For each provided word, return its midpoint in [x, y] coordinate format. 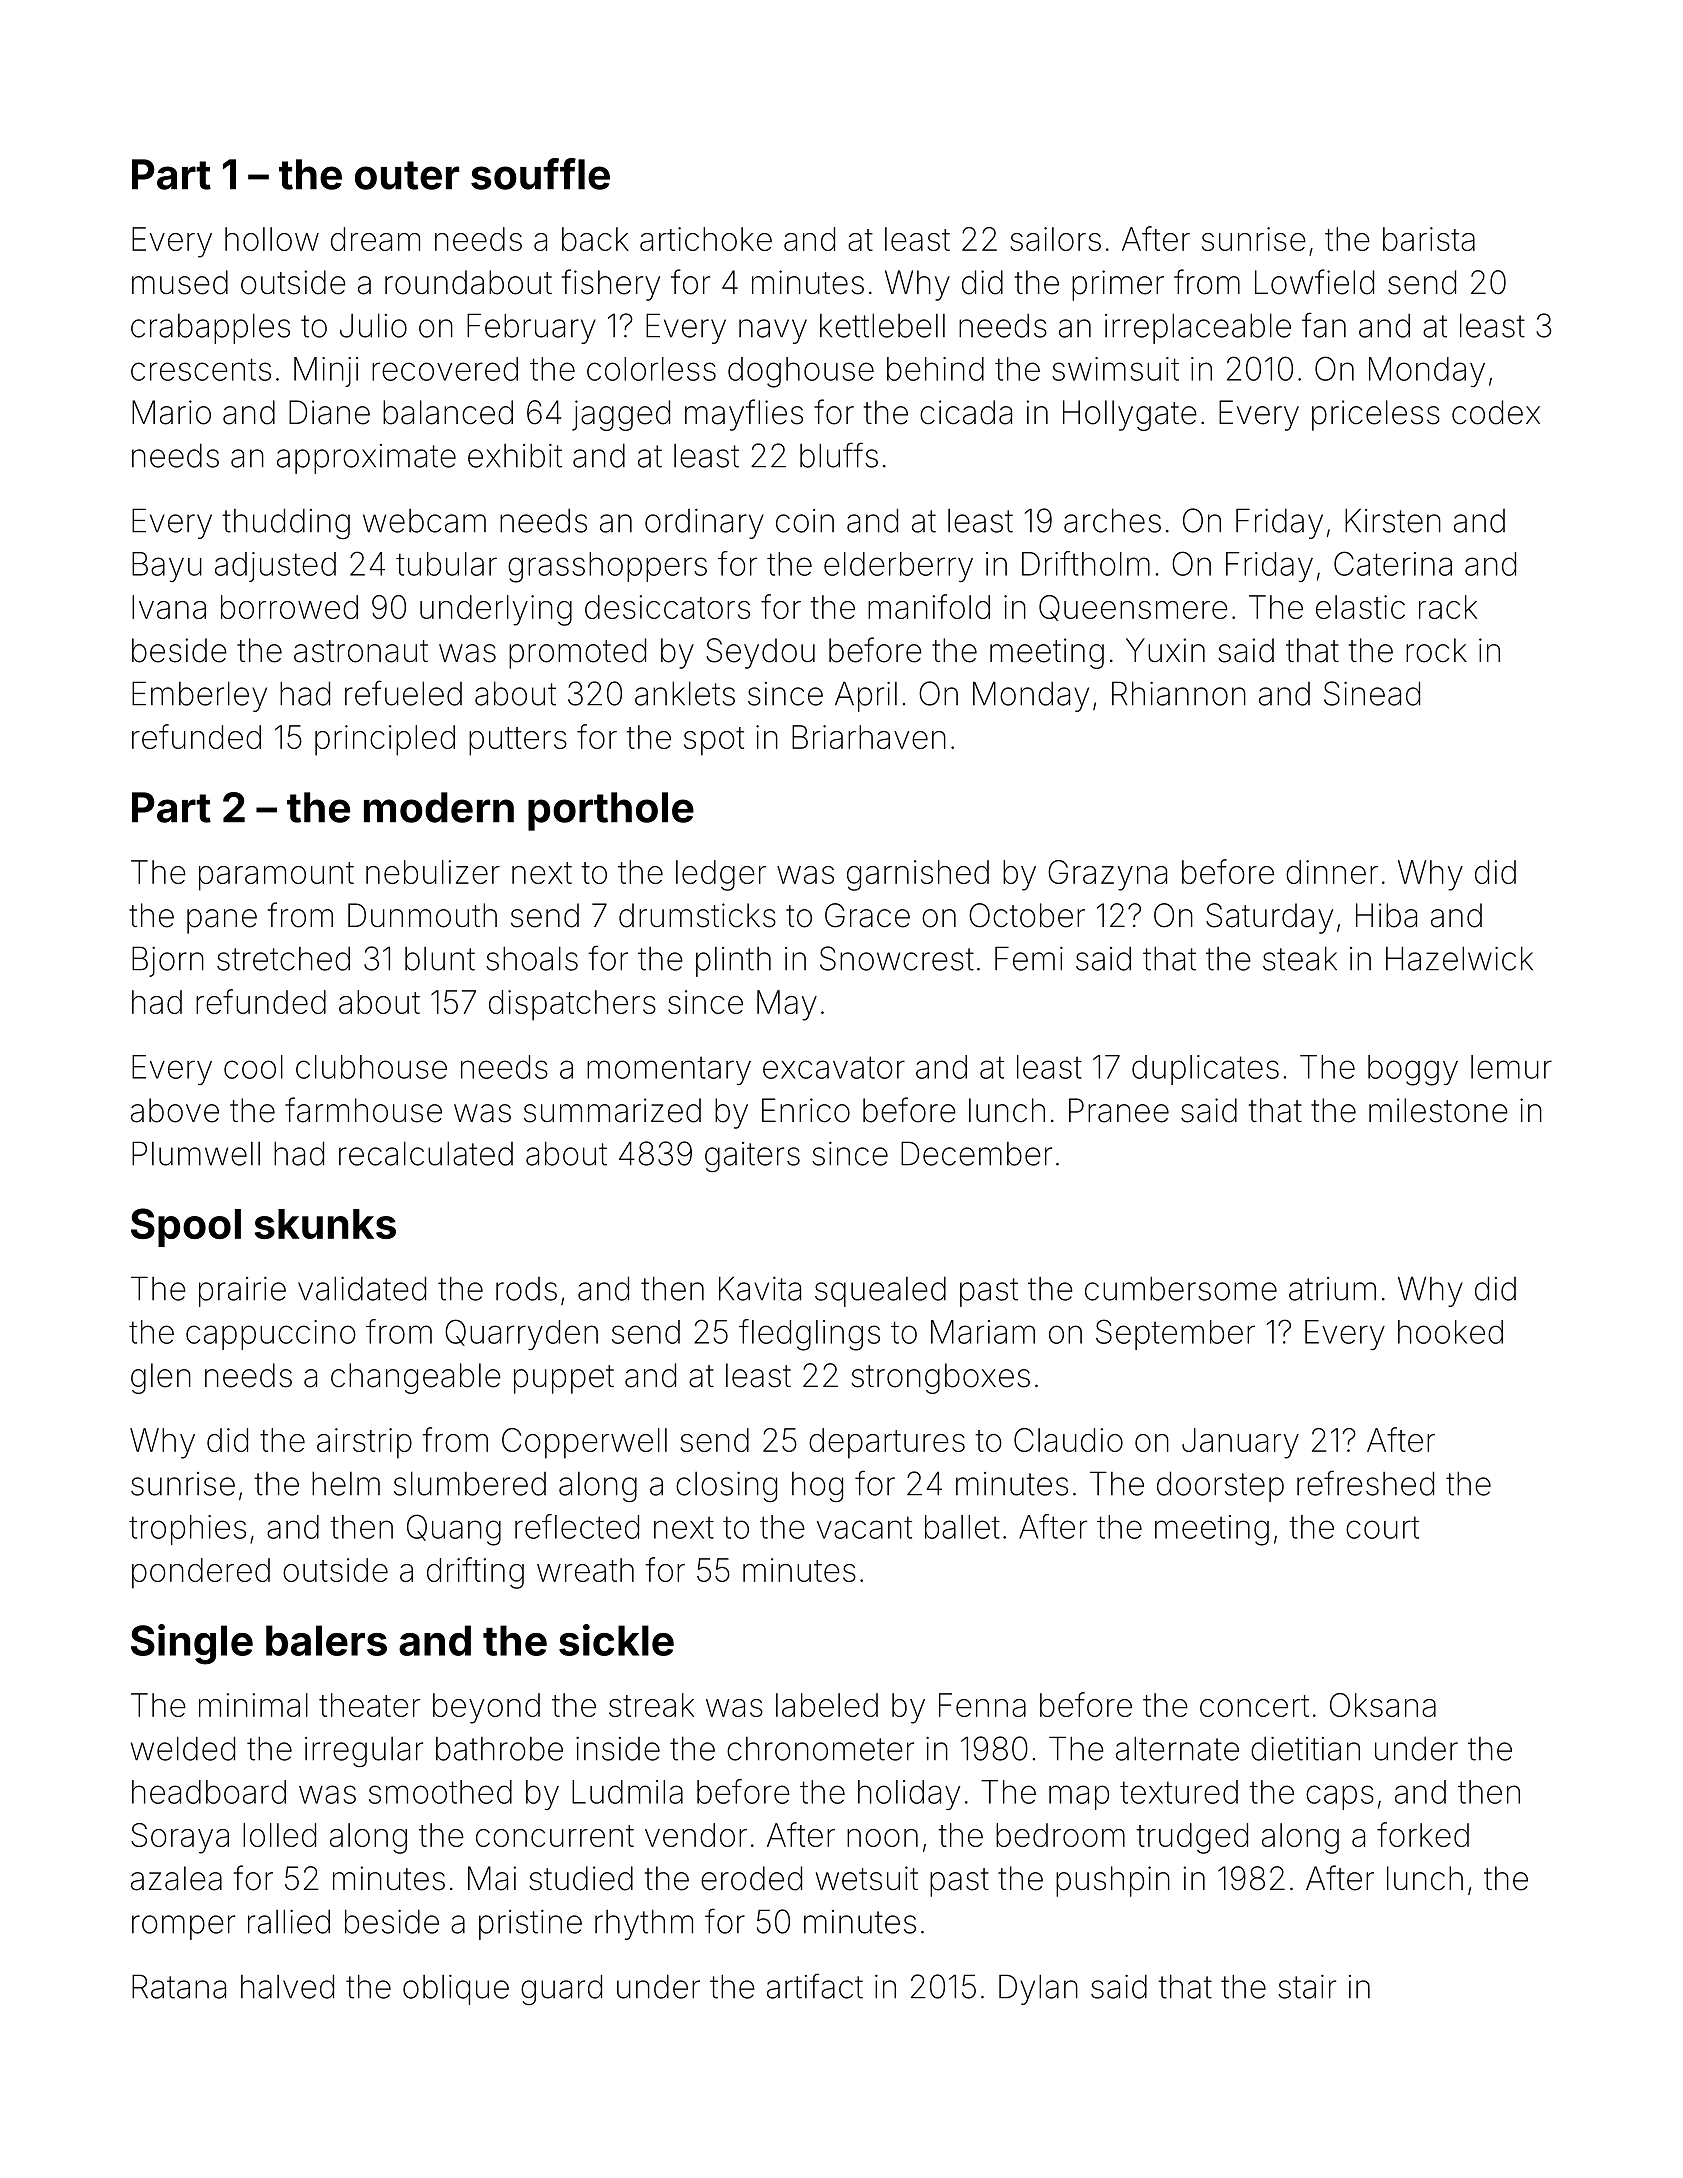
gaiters [752, 1157]
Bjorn [168, 961]
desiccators [667, 607]
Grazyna [1107, 875]
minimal [253, 1705]
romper [183, 1927]
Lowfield [1314, 282]
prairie [242, 1292]
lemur [1511, 1067]
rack [1448, 607]
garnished [918, 875]
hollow [272, 239]
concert [1254, 1706]
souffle [540, 174]
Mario [171, 412]
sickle [616, 1640]
